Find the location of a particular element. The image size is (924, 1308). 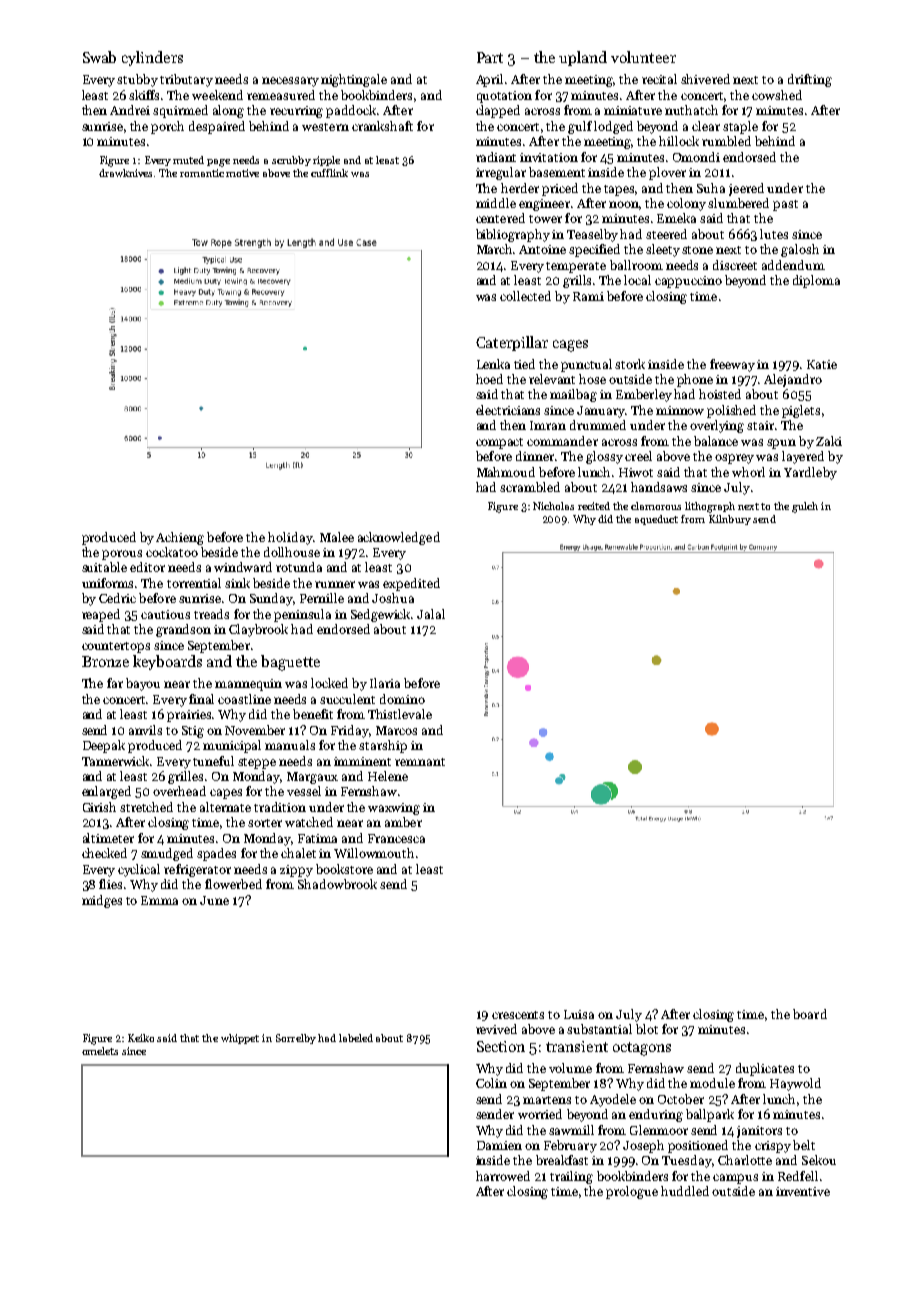

drawknives is located at coordinates (125, 173).
